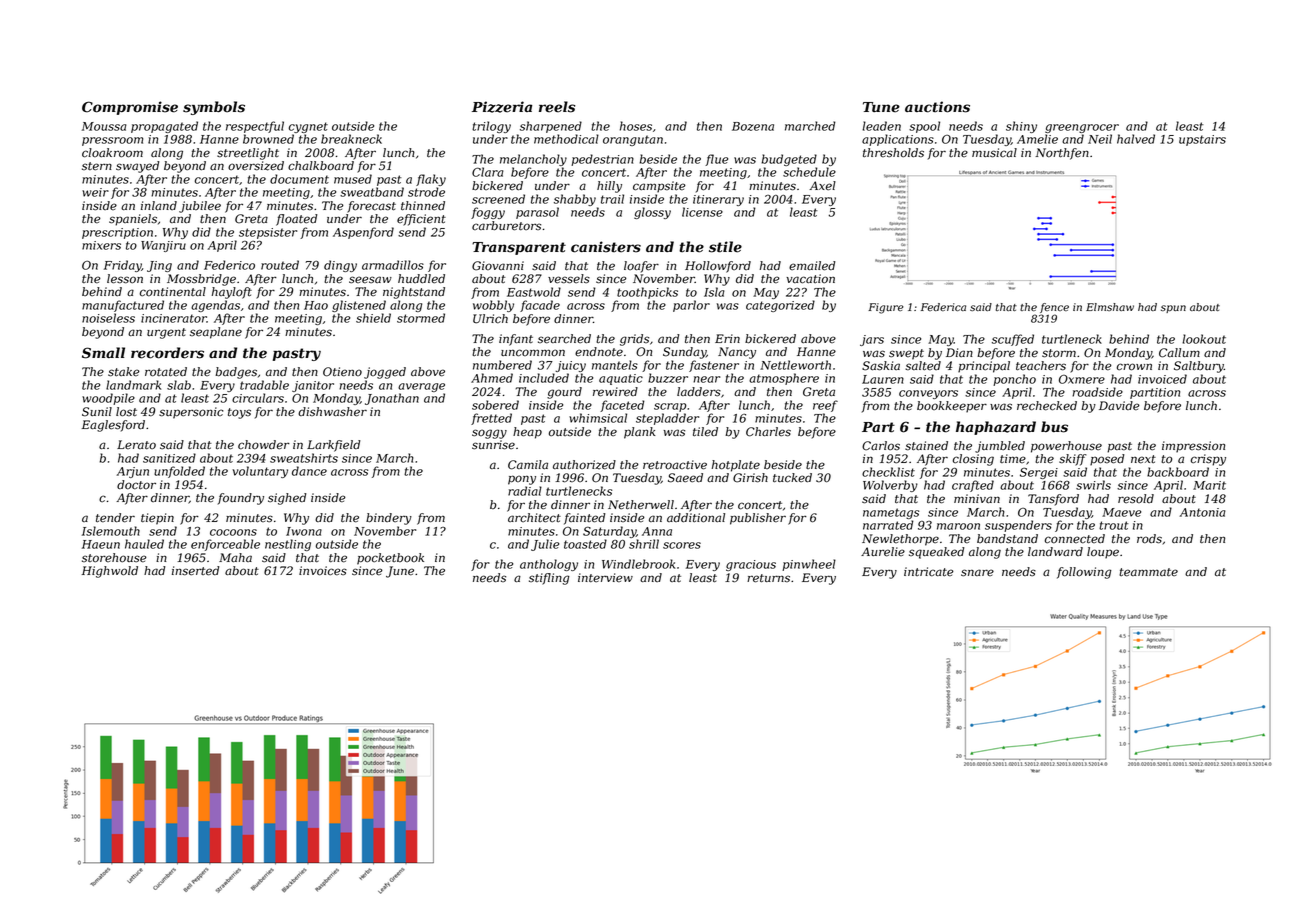 The height and width of the screenshot is (924, 1308). Describe the element at coordinates (1084, 573) in the screenshot. I see `following` at that location.
